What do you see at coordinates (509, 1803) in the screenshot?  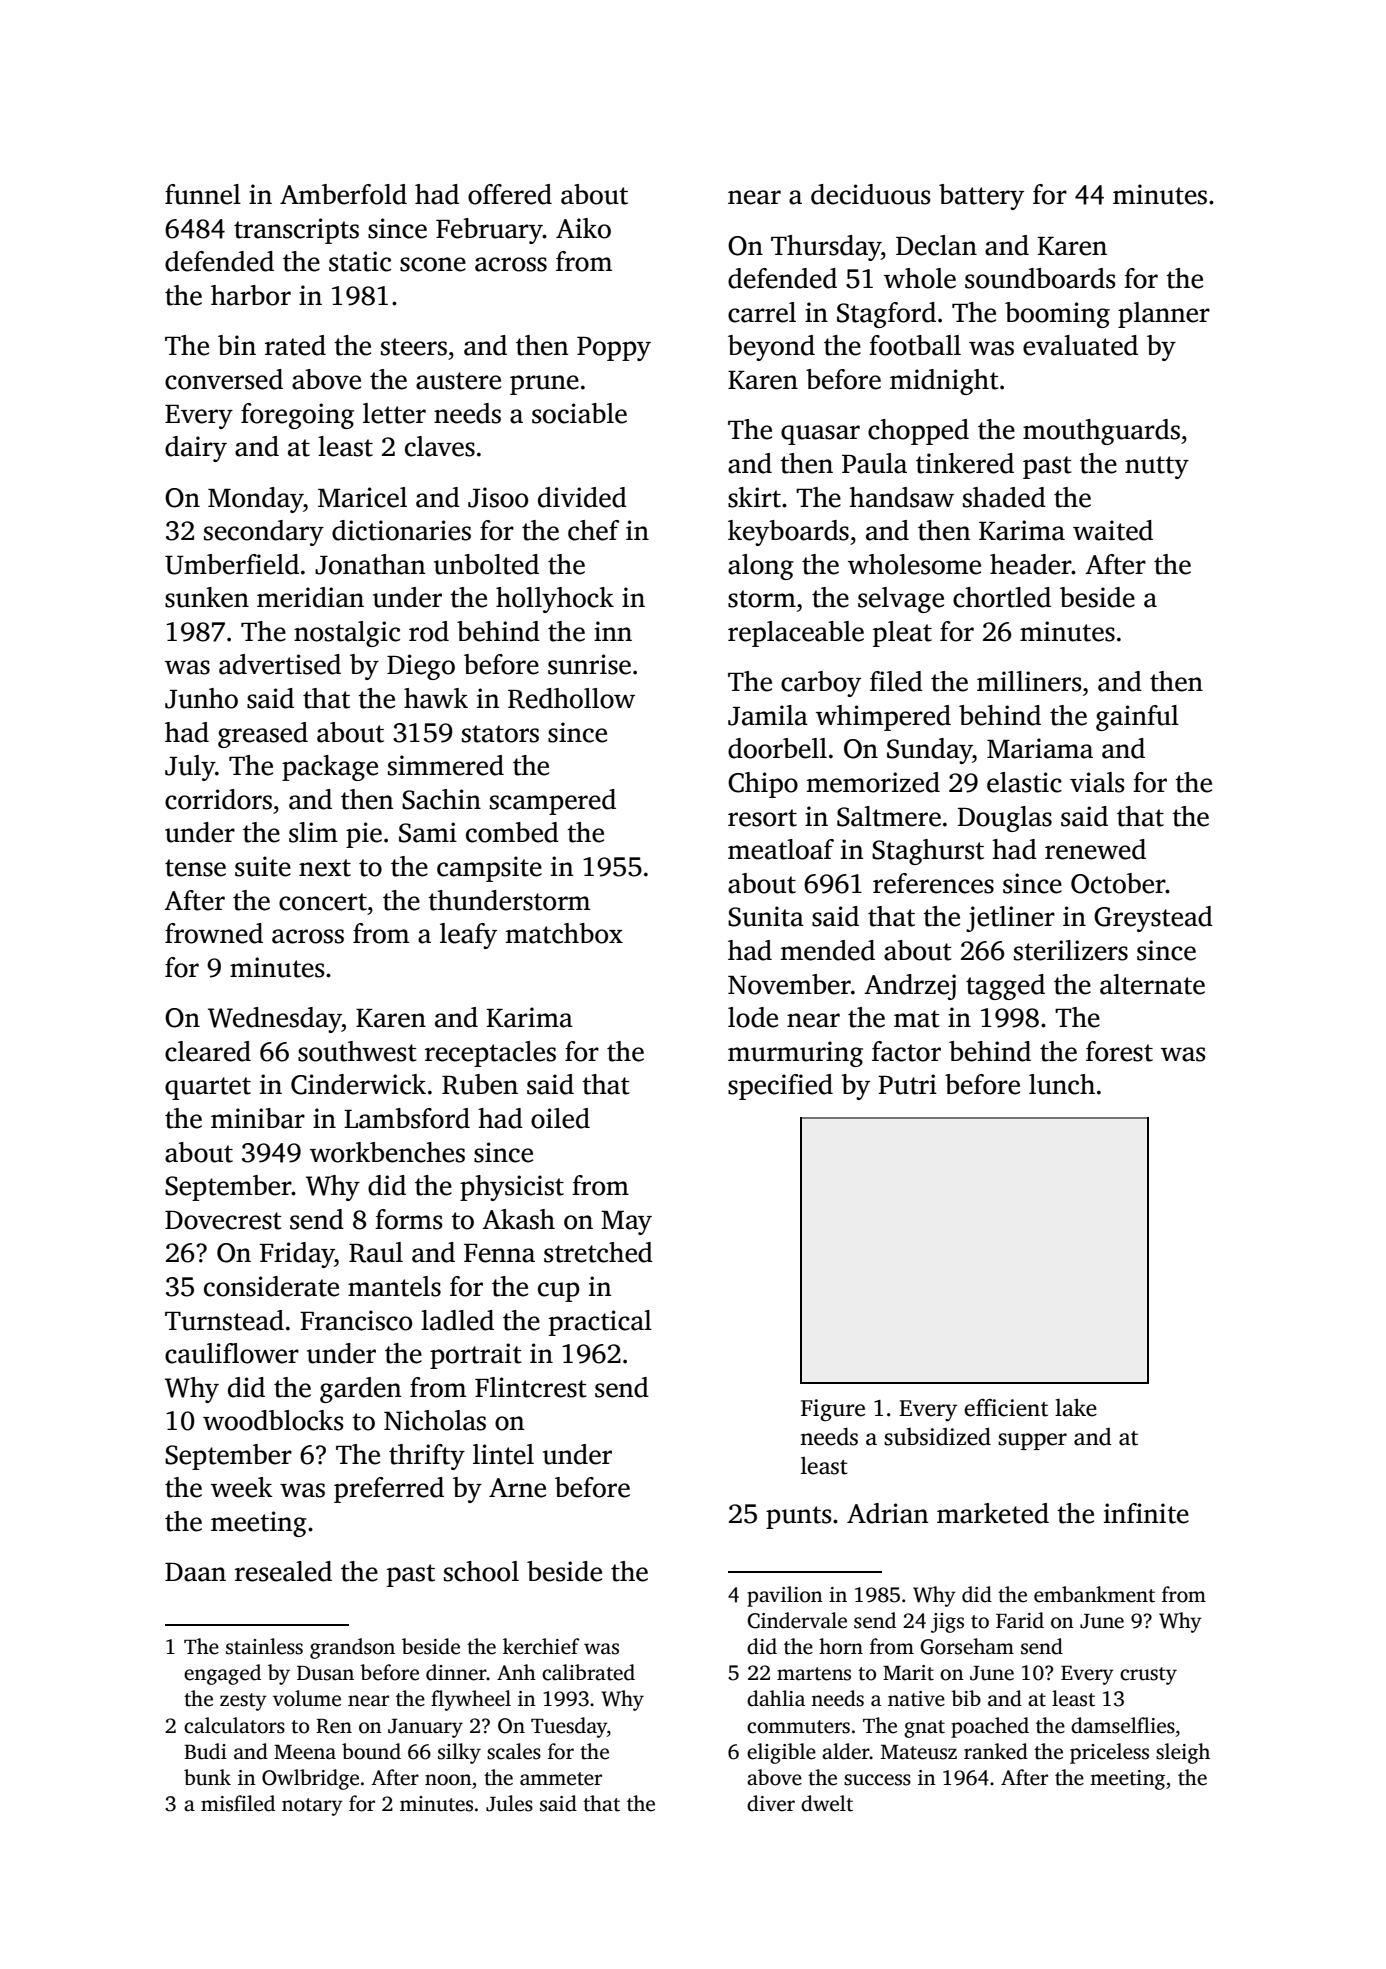 I see `Jules` at bounding box center [509, 1803].
